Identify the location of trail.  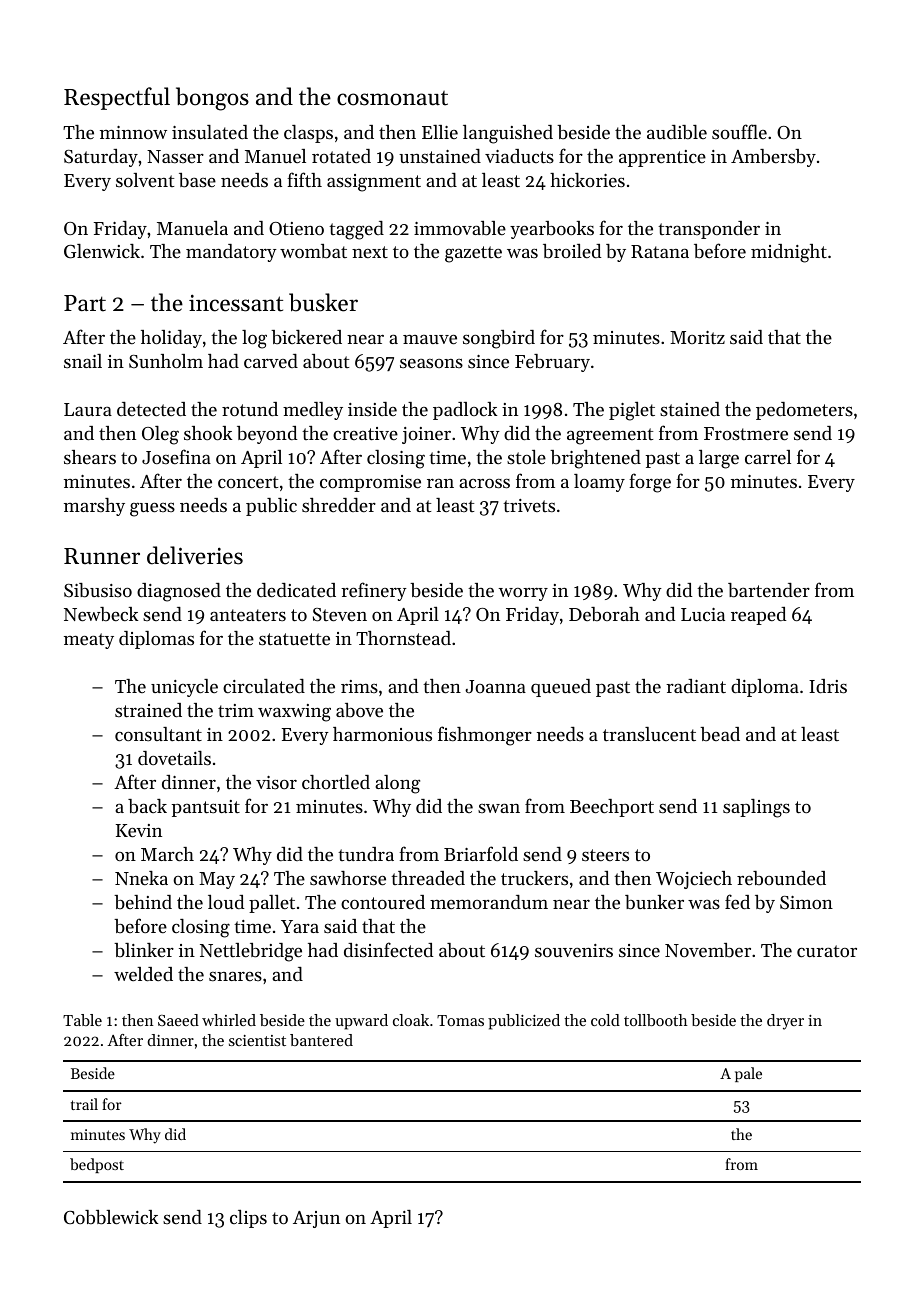
(84, 1104).
